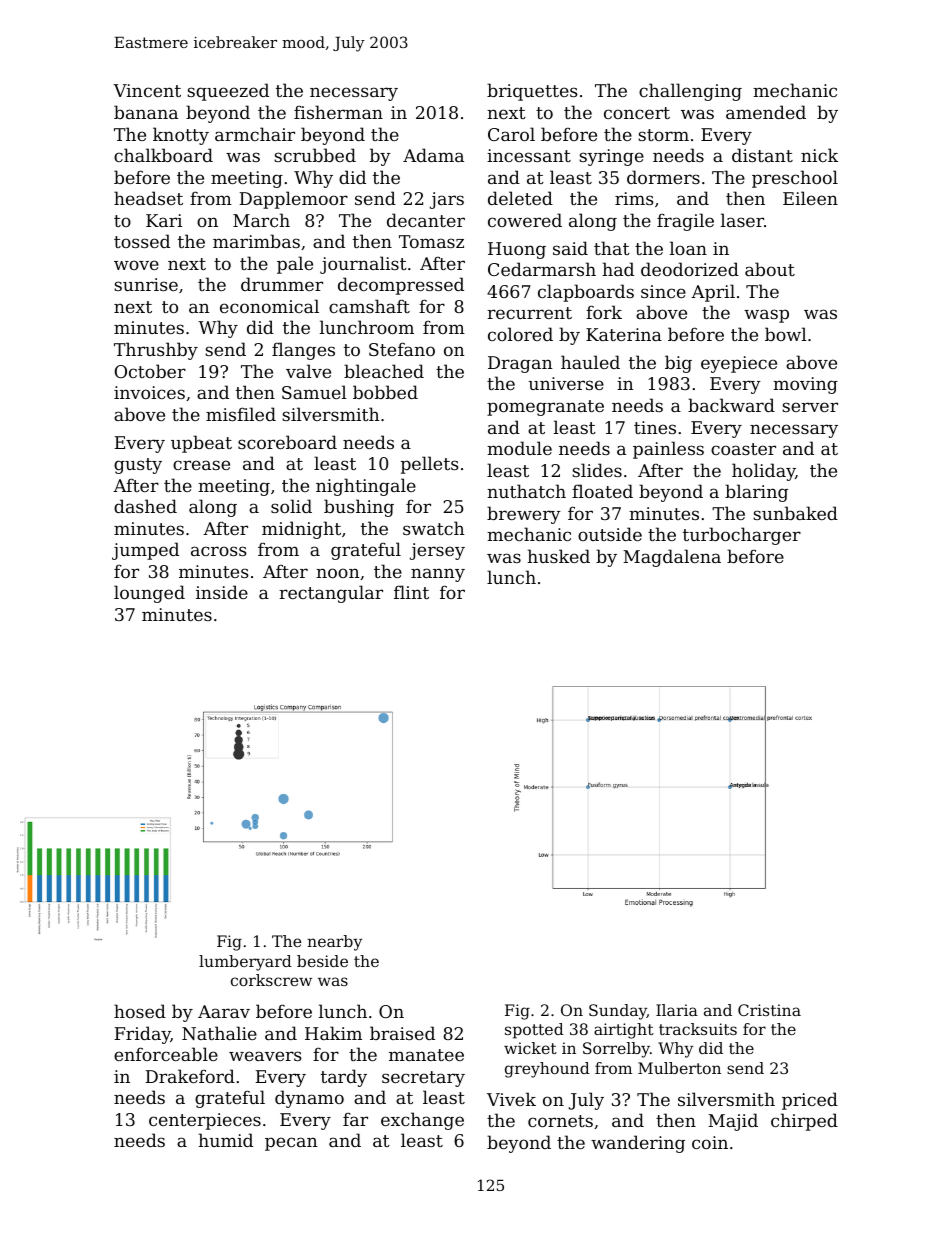  I want to click on nearby, so click(334, 943).
